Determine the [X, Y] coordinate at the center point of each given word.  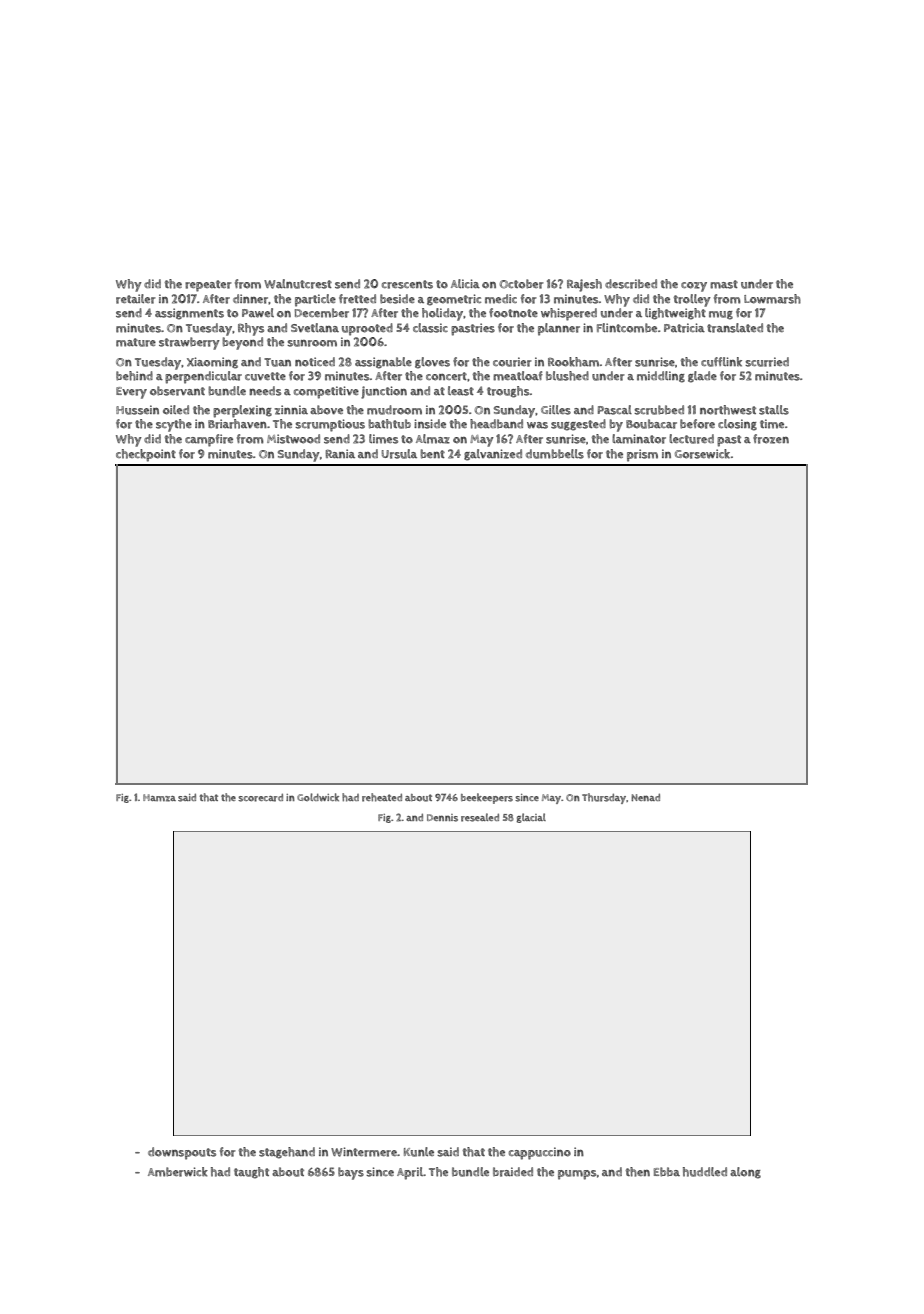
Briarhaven [237, 424]
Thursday [604, 798]
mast [724, 284]
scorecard [260, 798]
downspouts [182, 1153]
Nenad [645, 797]
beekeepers [487, 798]
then [638, 1172]
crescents [407, 284]
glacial [531, 818]
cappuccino [540, 1153]
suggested [578, 425]
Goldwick [318, 797]
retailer [136, 299]
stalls [774, 410]
